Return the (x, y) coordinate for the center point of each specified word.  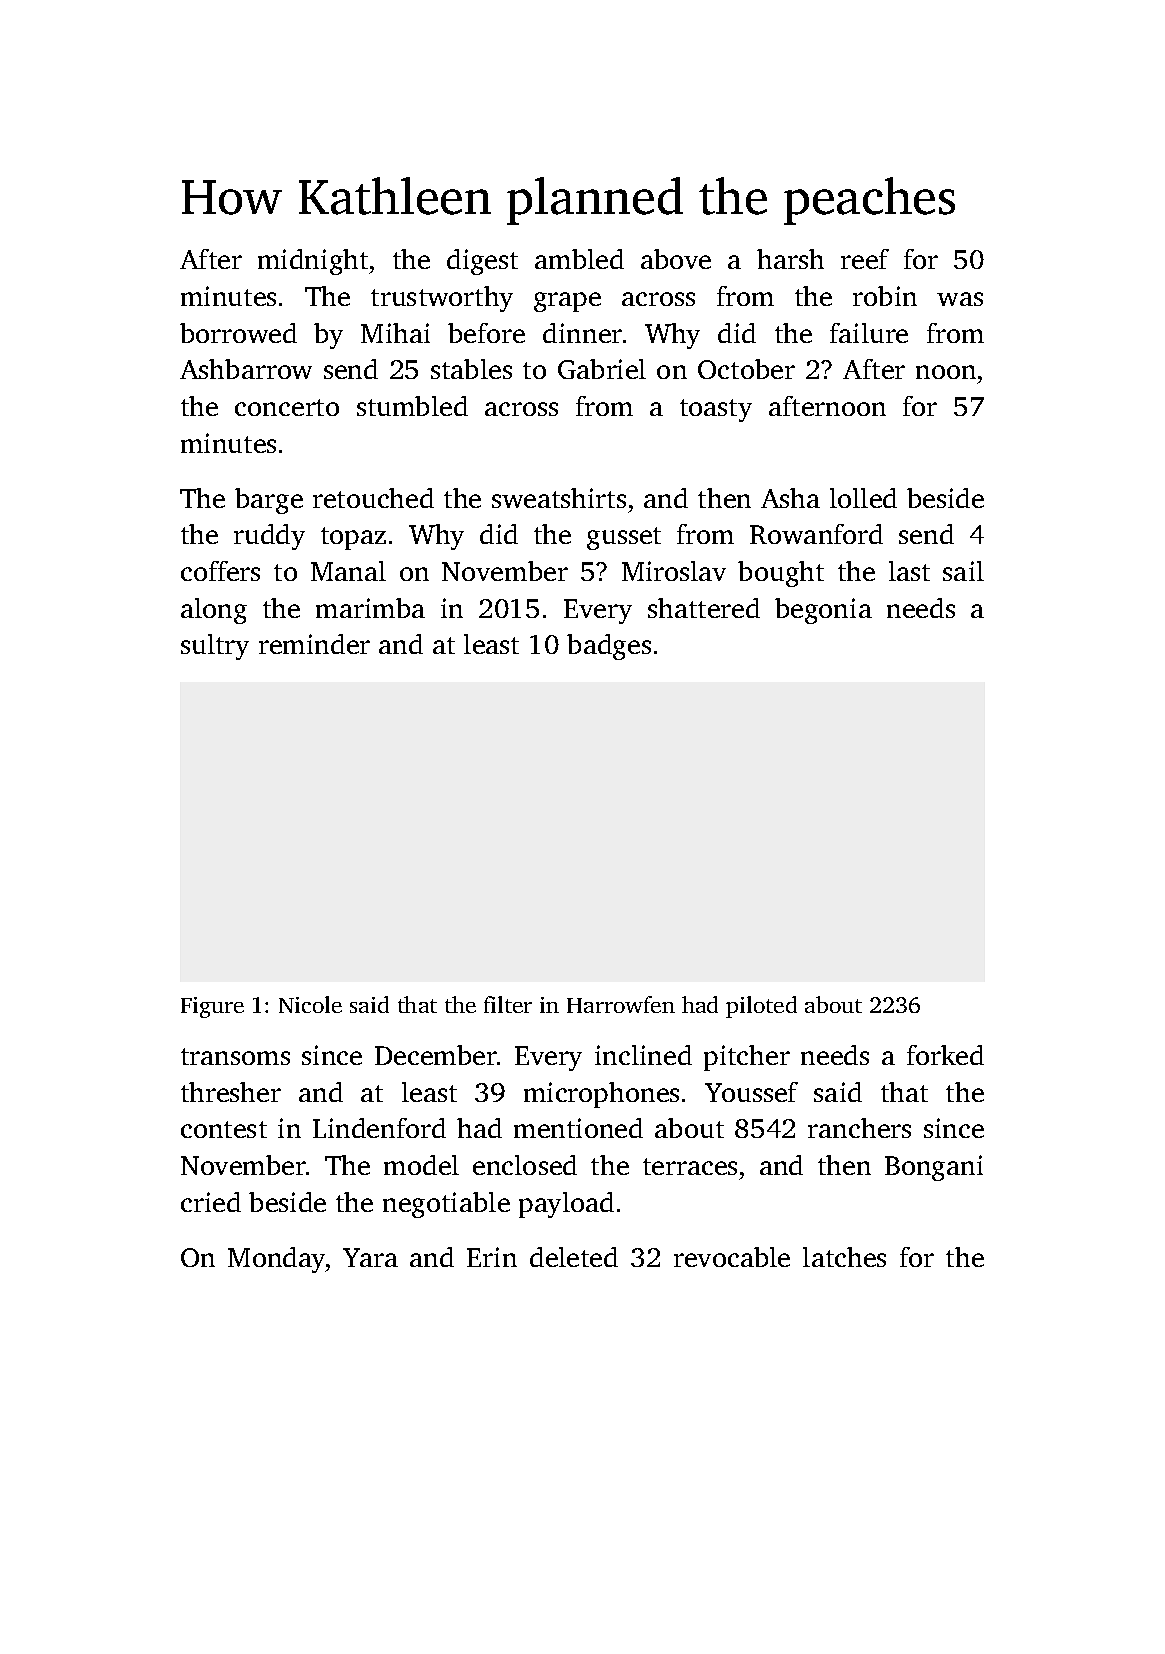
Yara (370, 1257)
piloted (761, 1007)
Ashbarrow (246, 369)
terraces (690, 1166)
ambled (579, 259)
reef (865, 259)
